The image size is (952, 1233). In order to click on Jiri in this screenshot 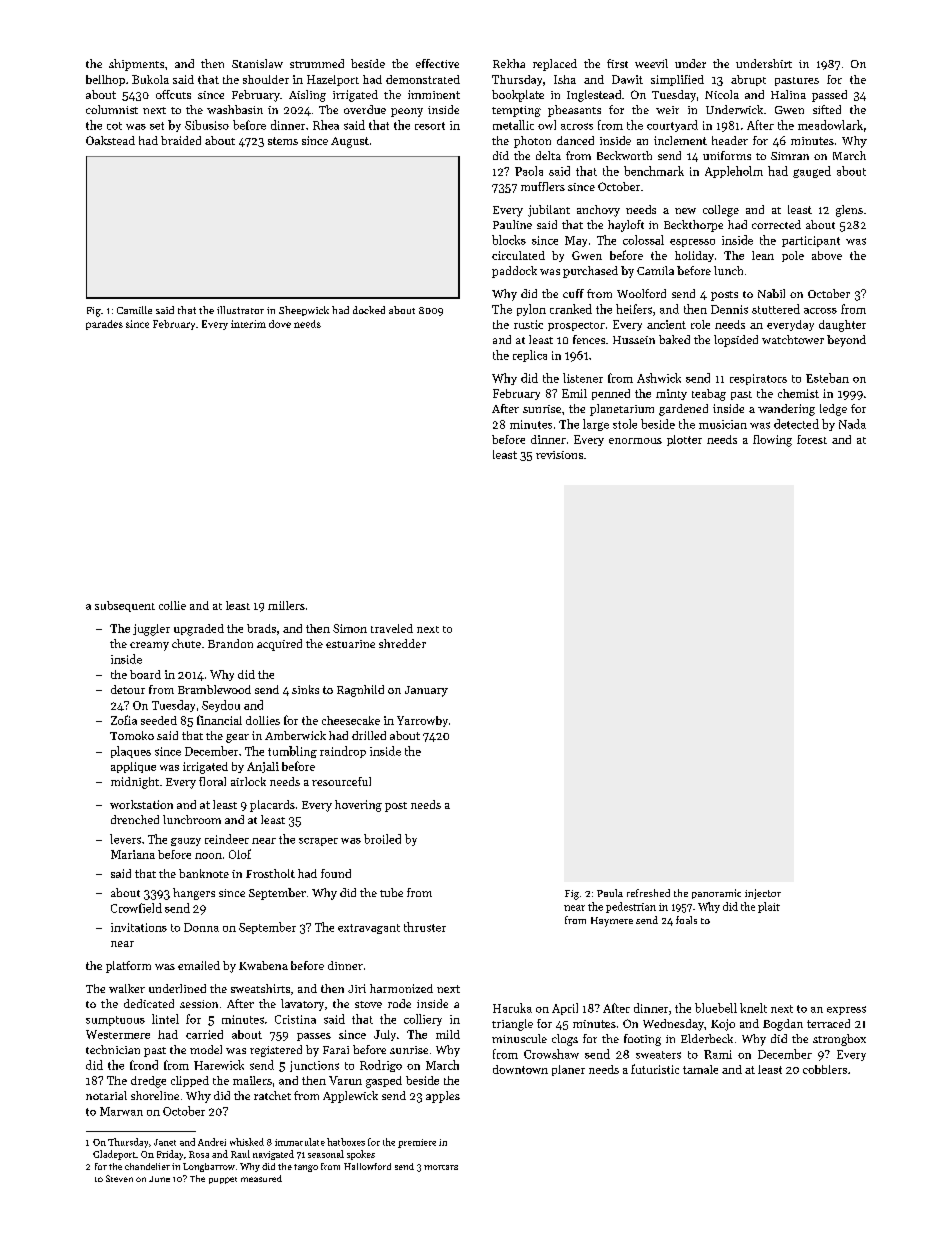, I will do `click(357, 988)`.
